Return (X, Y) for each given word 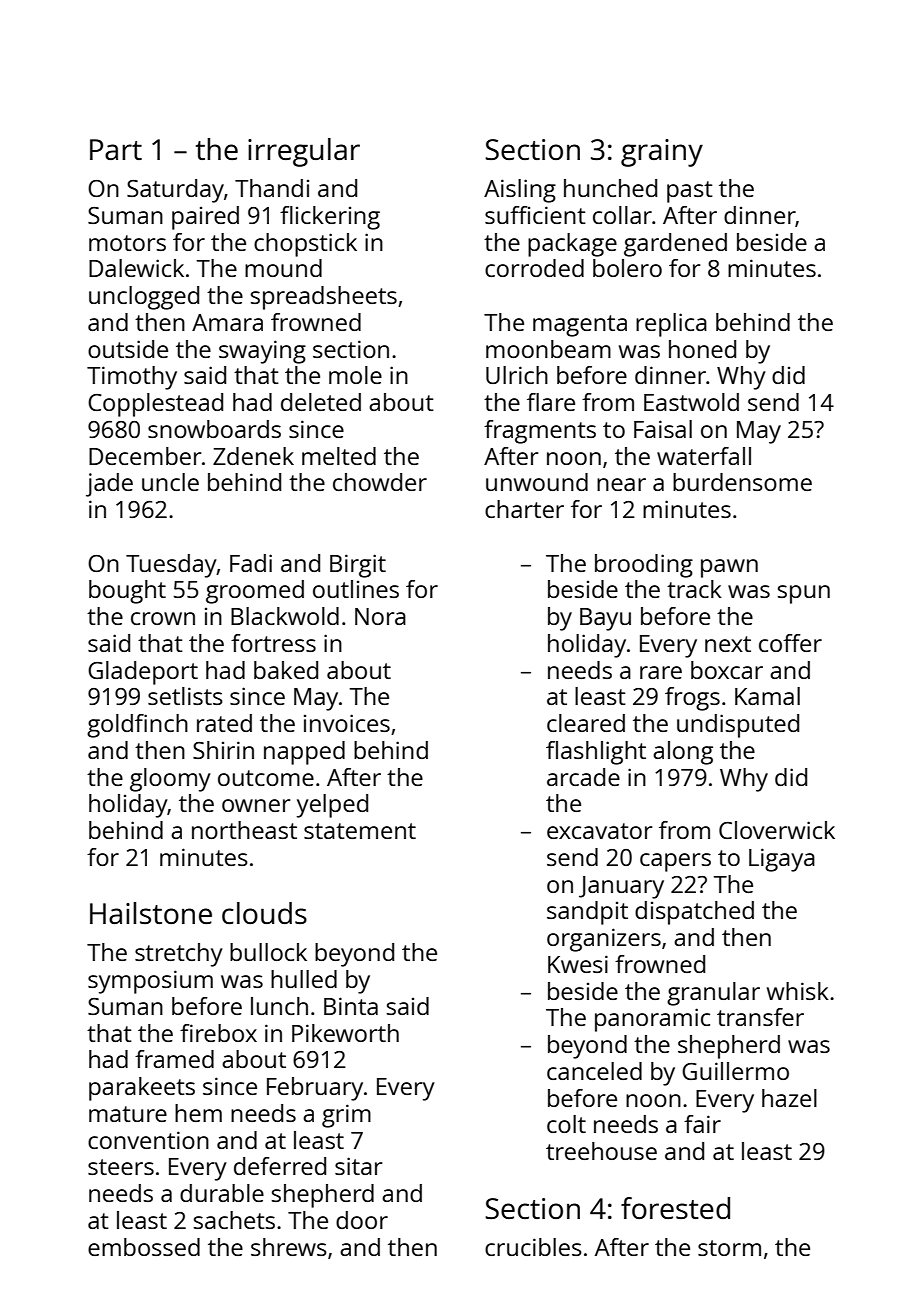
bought (127, 592)
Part (116, 149)
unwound (537, 482)
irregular (304, 152)
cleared (586, 723)
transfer (760, 1017)
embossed (144, 1247)
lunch (279, 1006)
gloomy (170, 780)
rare (661, 672)
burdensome (742, 482)
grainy (662, 153)
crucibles (533, 1247)
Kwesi (578, 964)
